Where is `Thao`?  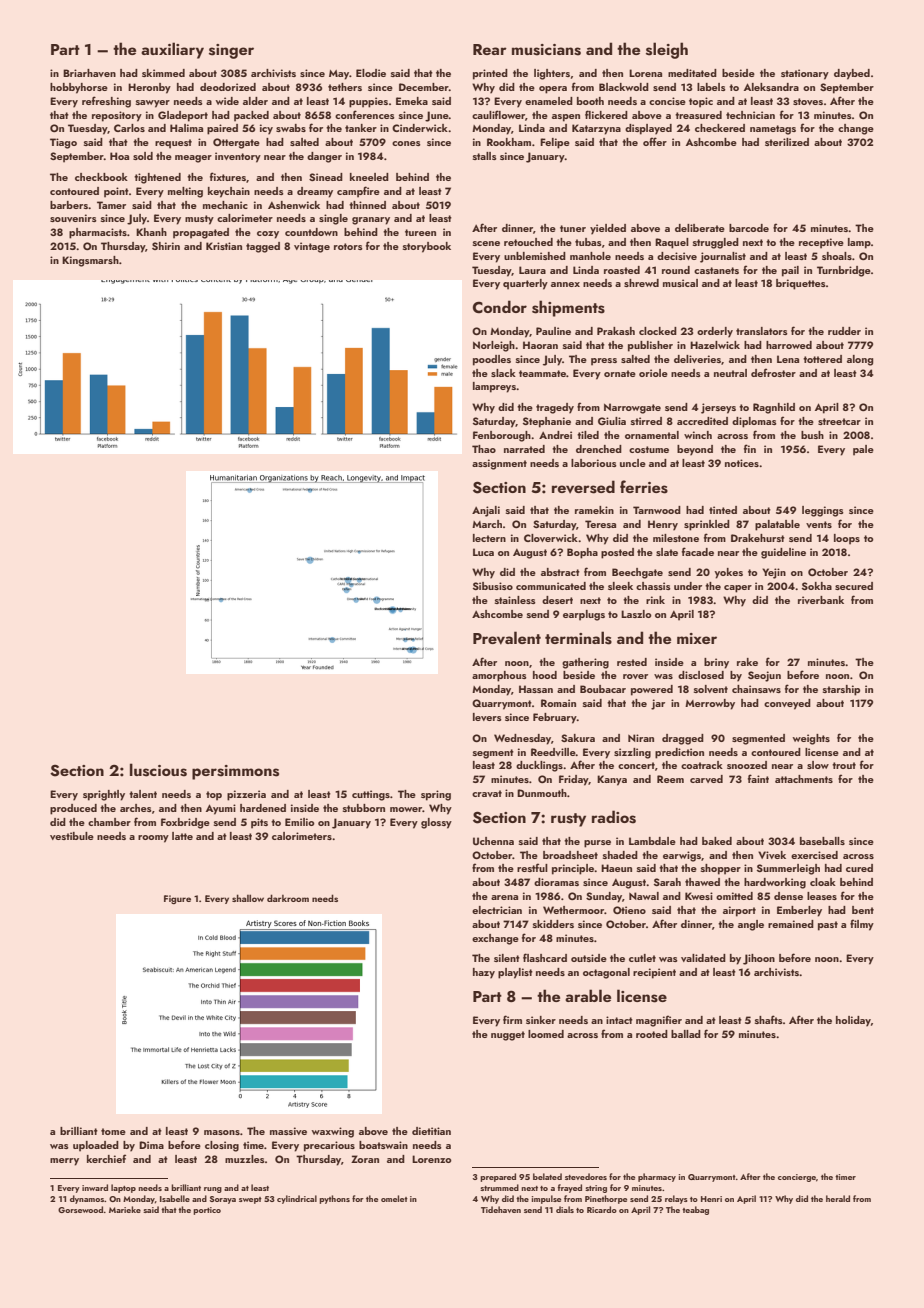
Thao is located at coordinates (484, 449).
